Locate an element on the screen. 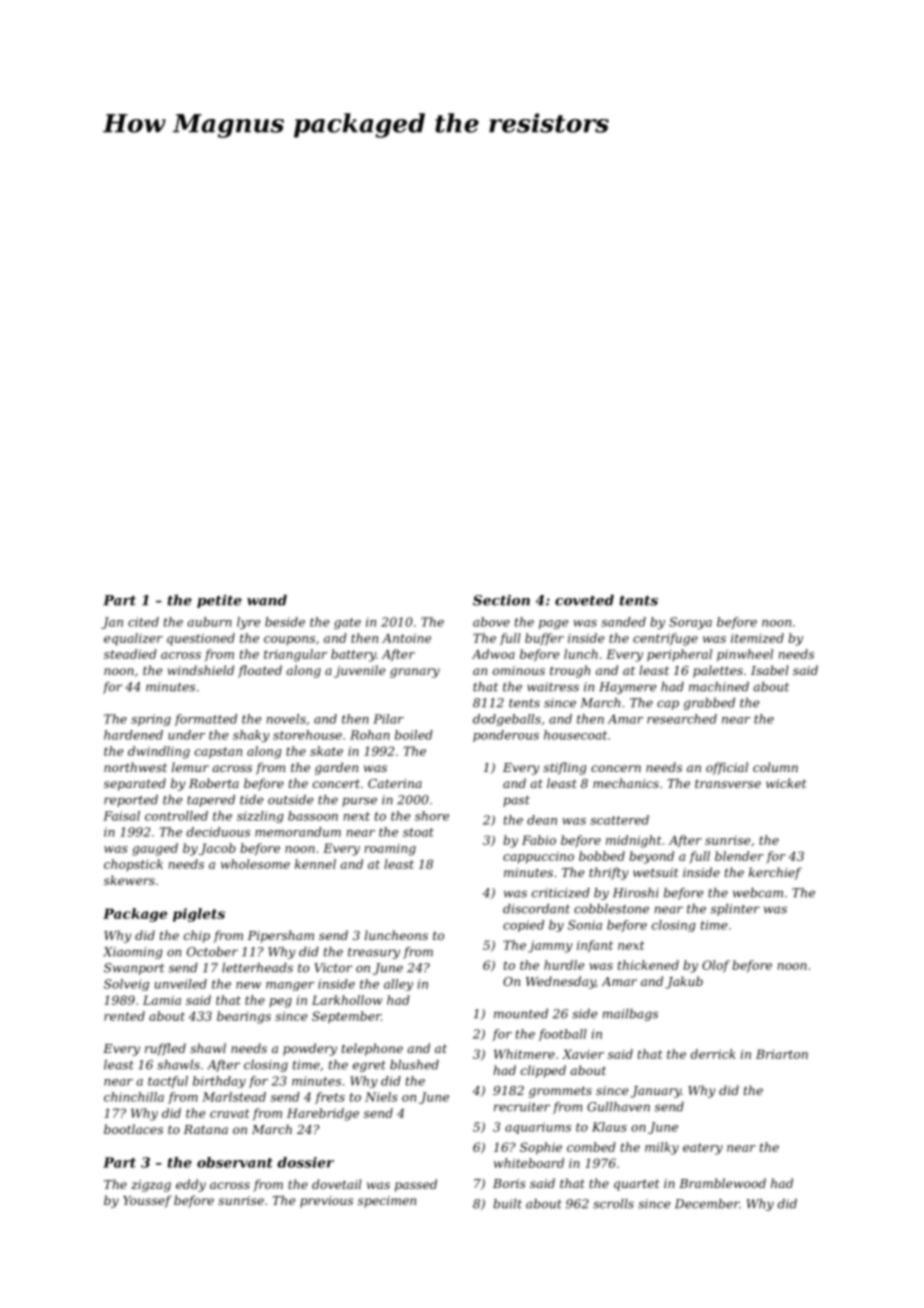 This screenshot has height=1308, width=924. Pilar is located at coordinates (388, 719).
